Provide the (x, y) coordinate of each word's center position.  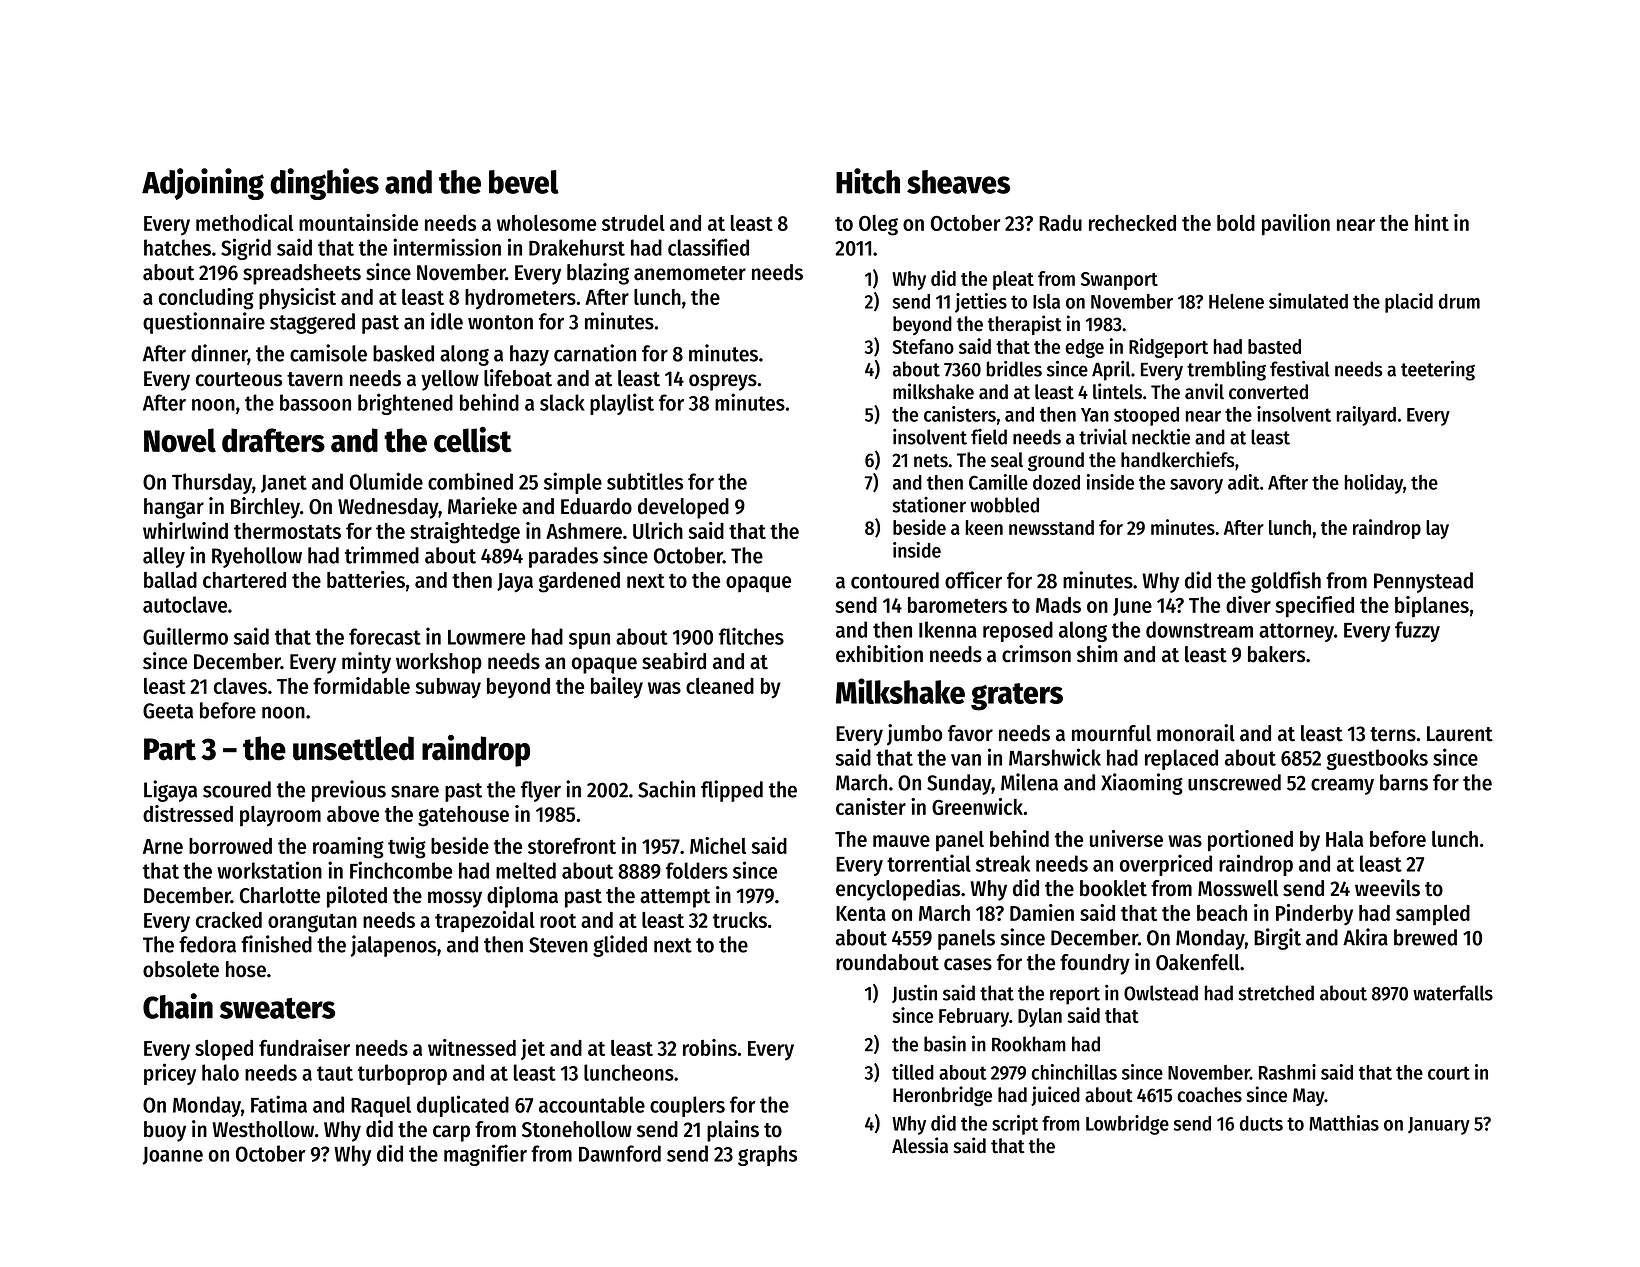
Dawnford (620, 1153)
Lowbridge (1127, 1125)
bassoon (315, 402)
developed (683, 508)
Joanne (173, 1156)
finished (276, 944)
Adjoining (203, 184)
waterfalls (1453, 993)
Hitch (868, 181)
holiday (1374, 484)
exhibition (879, 654)
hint (1432, 222)
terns (1393, 734)
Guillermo (185, 636)
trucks (740, 920)
